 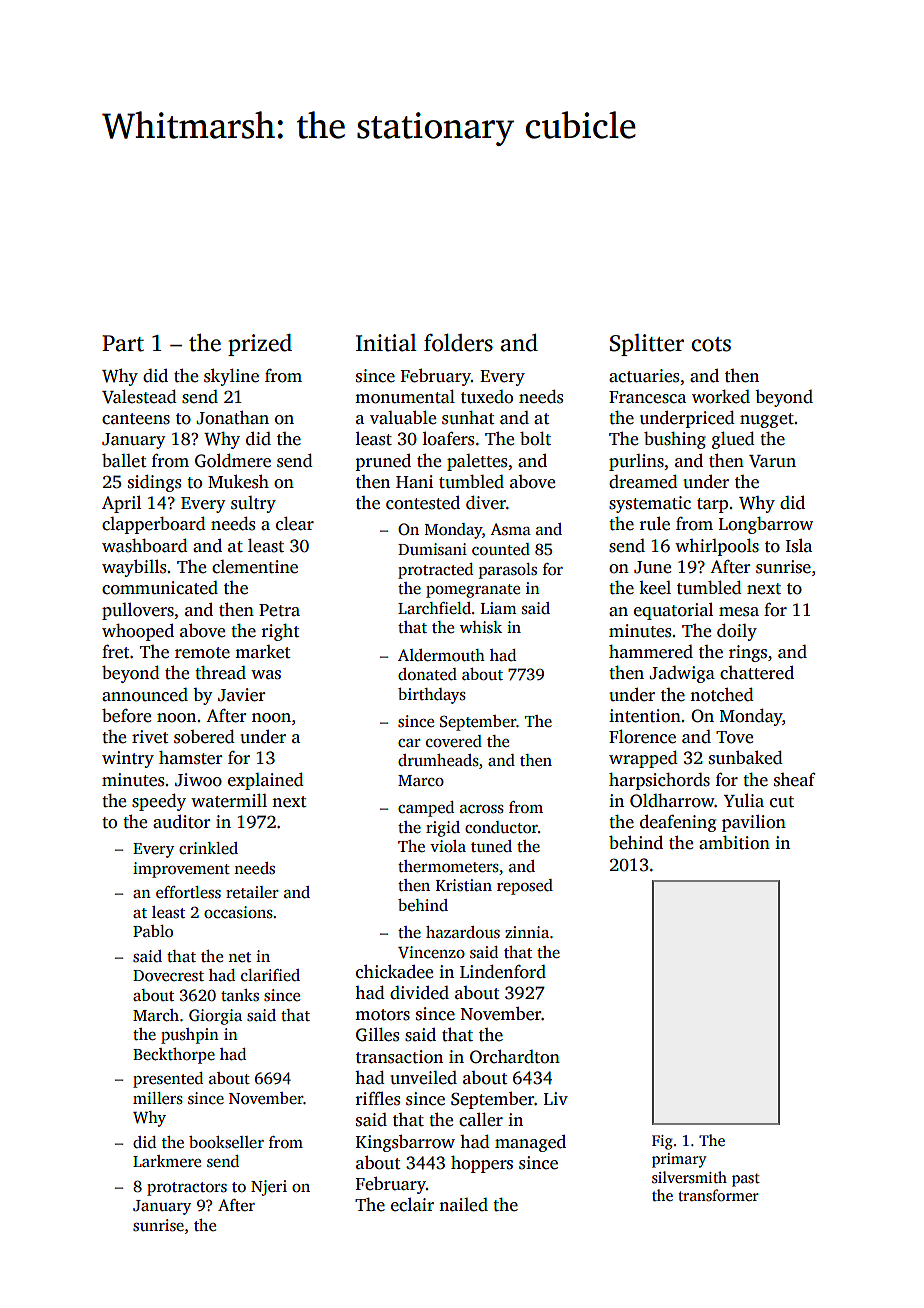 What do you see at coordinates (269, 1188) in the screenshot?
I see `Njeri` at bounding box center [269, 1188].
